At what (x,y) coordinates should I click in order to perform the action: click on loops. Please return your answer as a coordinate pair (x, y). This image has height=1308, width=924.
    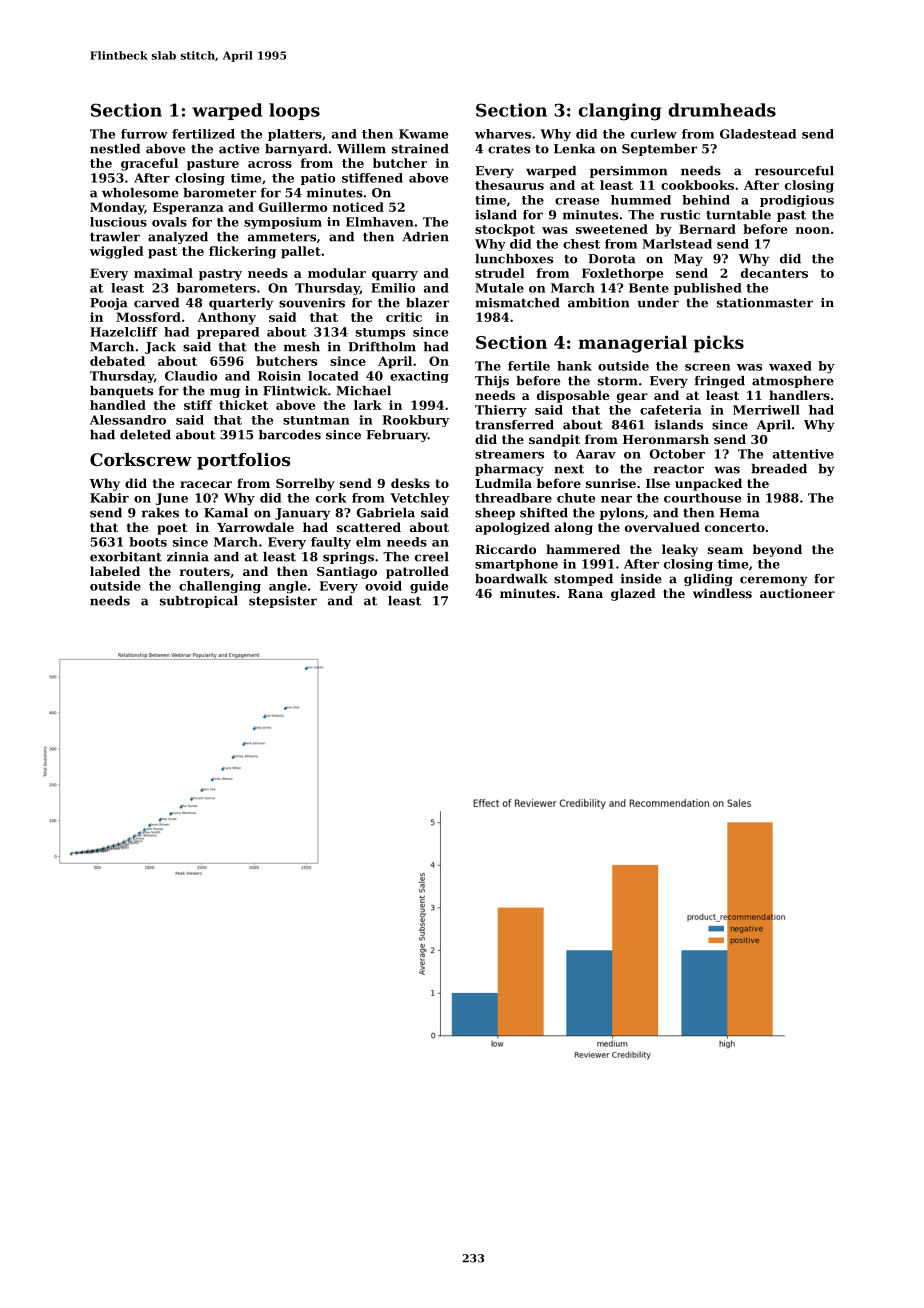
    Looking at the image, I should click on (294, 111).
